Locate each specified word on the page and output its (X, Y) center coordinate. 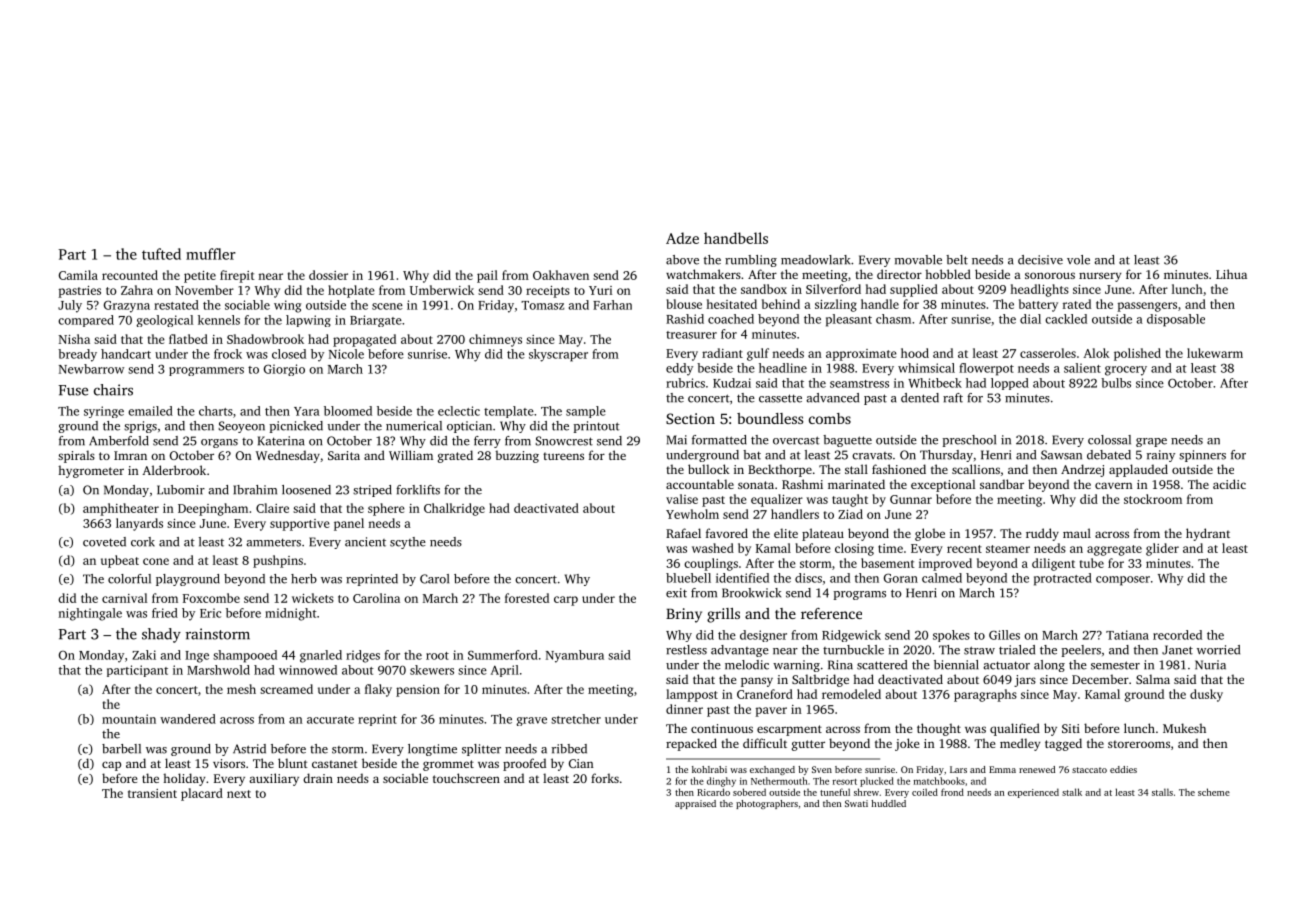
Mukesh (1184, 728)
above (682, 260)
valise (682, 499)
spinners (1202, 456)
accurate (330, 720)
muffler (211, 254)
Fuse (73, 390)
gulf (758, 354)
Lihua (1231, 274)
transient (152, 793)
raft (953, 398)
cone (156, 561)
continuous (722, 728)
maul (1077, 533)
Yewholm (692, 514)
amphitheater (121, 509)
